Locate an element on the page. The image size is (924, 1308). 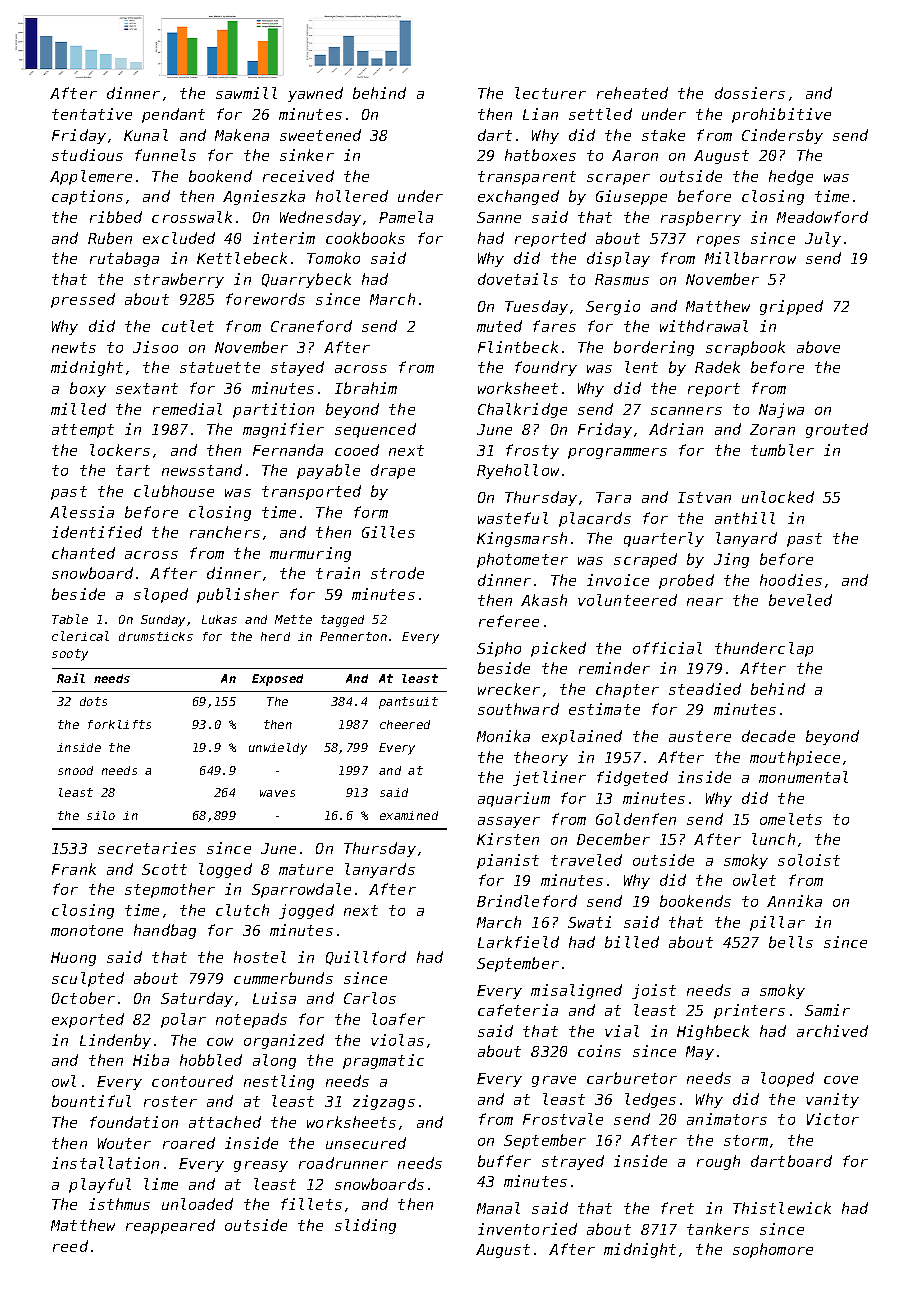
Istvan is located at coordinates (704, 497).
